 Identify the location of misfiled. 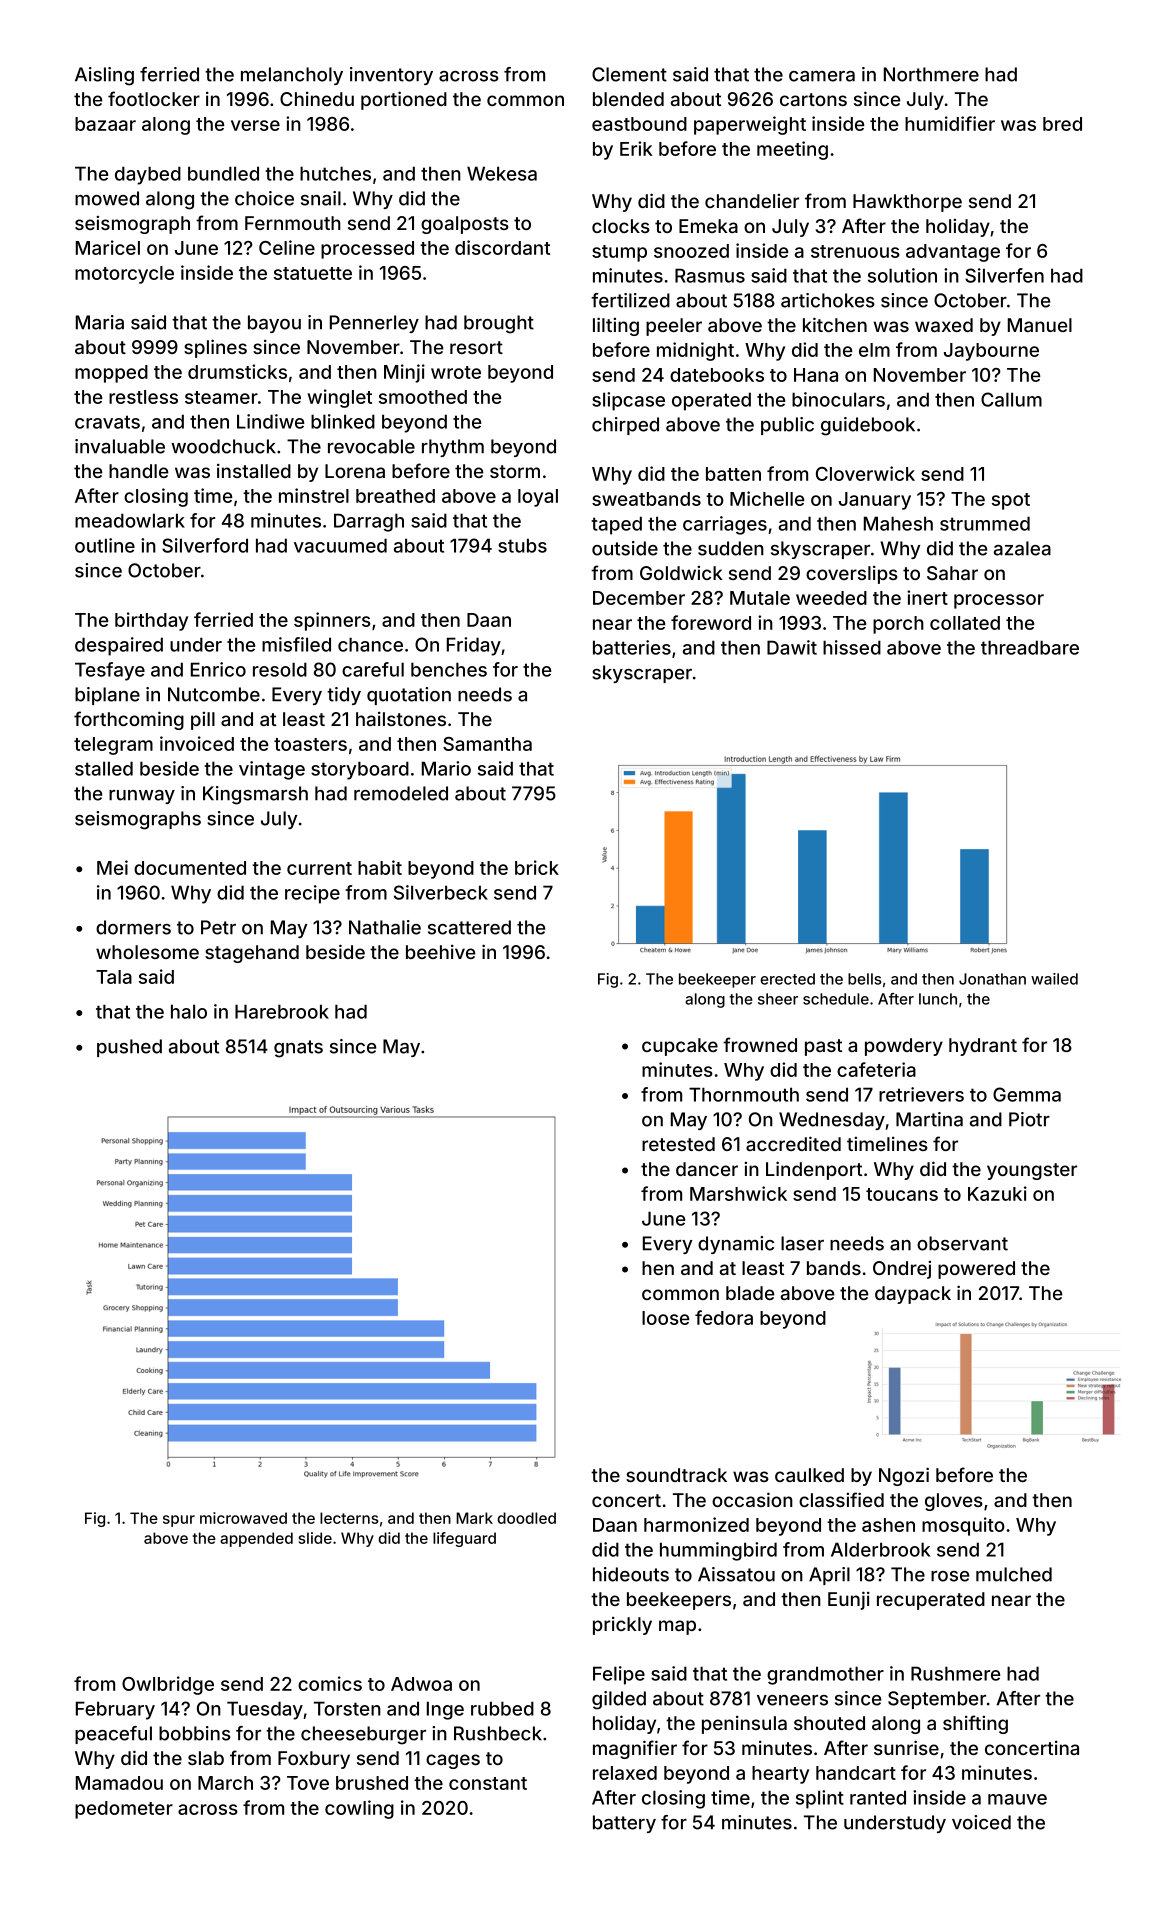
(296, 644).
